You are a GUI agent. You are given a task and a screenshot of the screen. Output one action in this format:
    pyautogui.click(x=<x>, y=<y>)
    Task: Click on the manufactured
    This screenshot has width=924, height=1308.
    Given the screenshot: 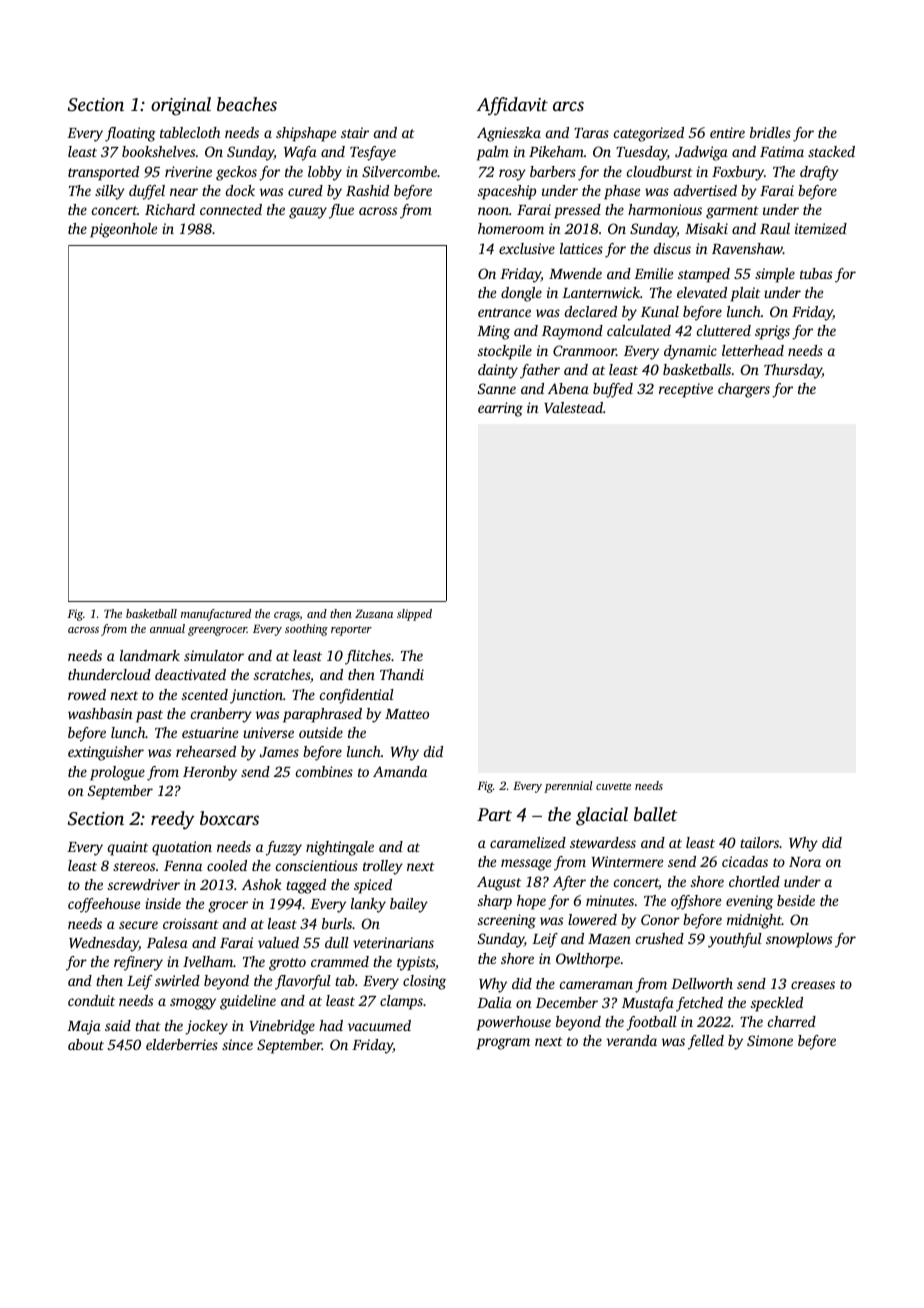 What is the action you would take?
    pyautogui.click(x=216, y=615)
